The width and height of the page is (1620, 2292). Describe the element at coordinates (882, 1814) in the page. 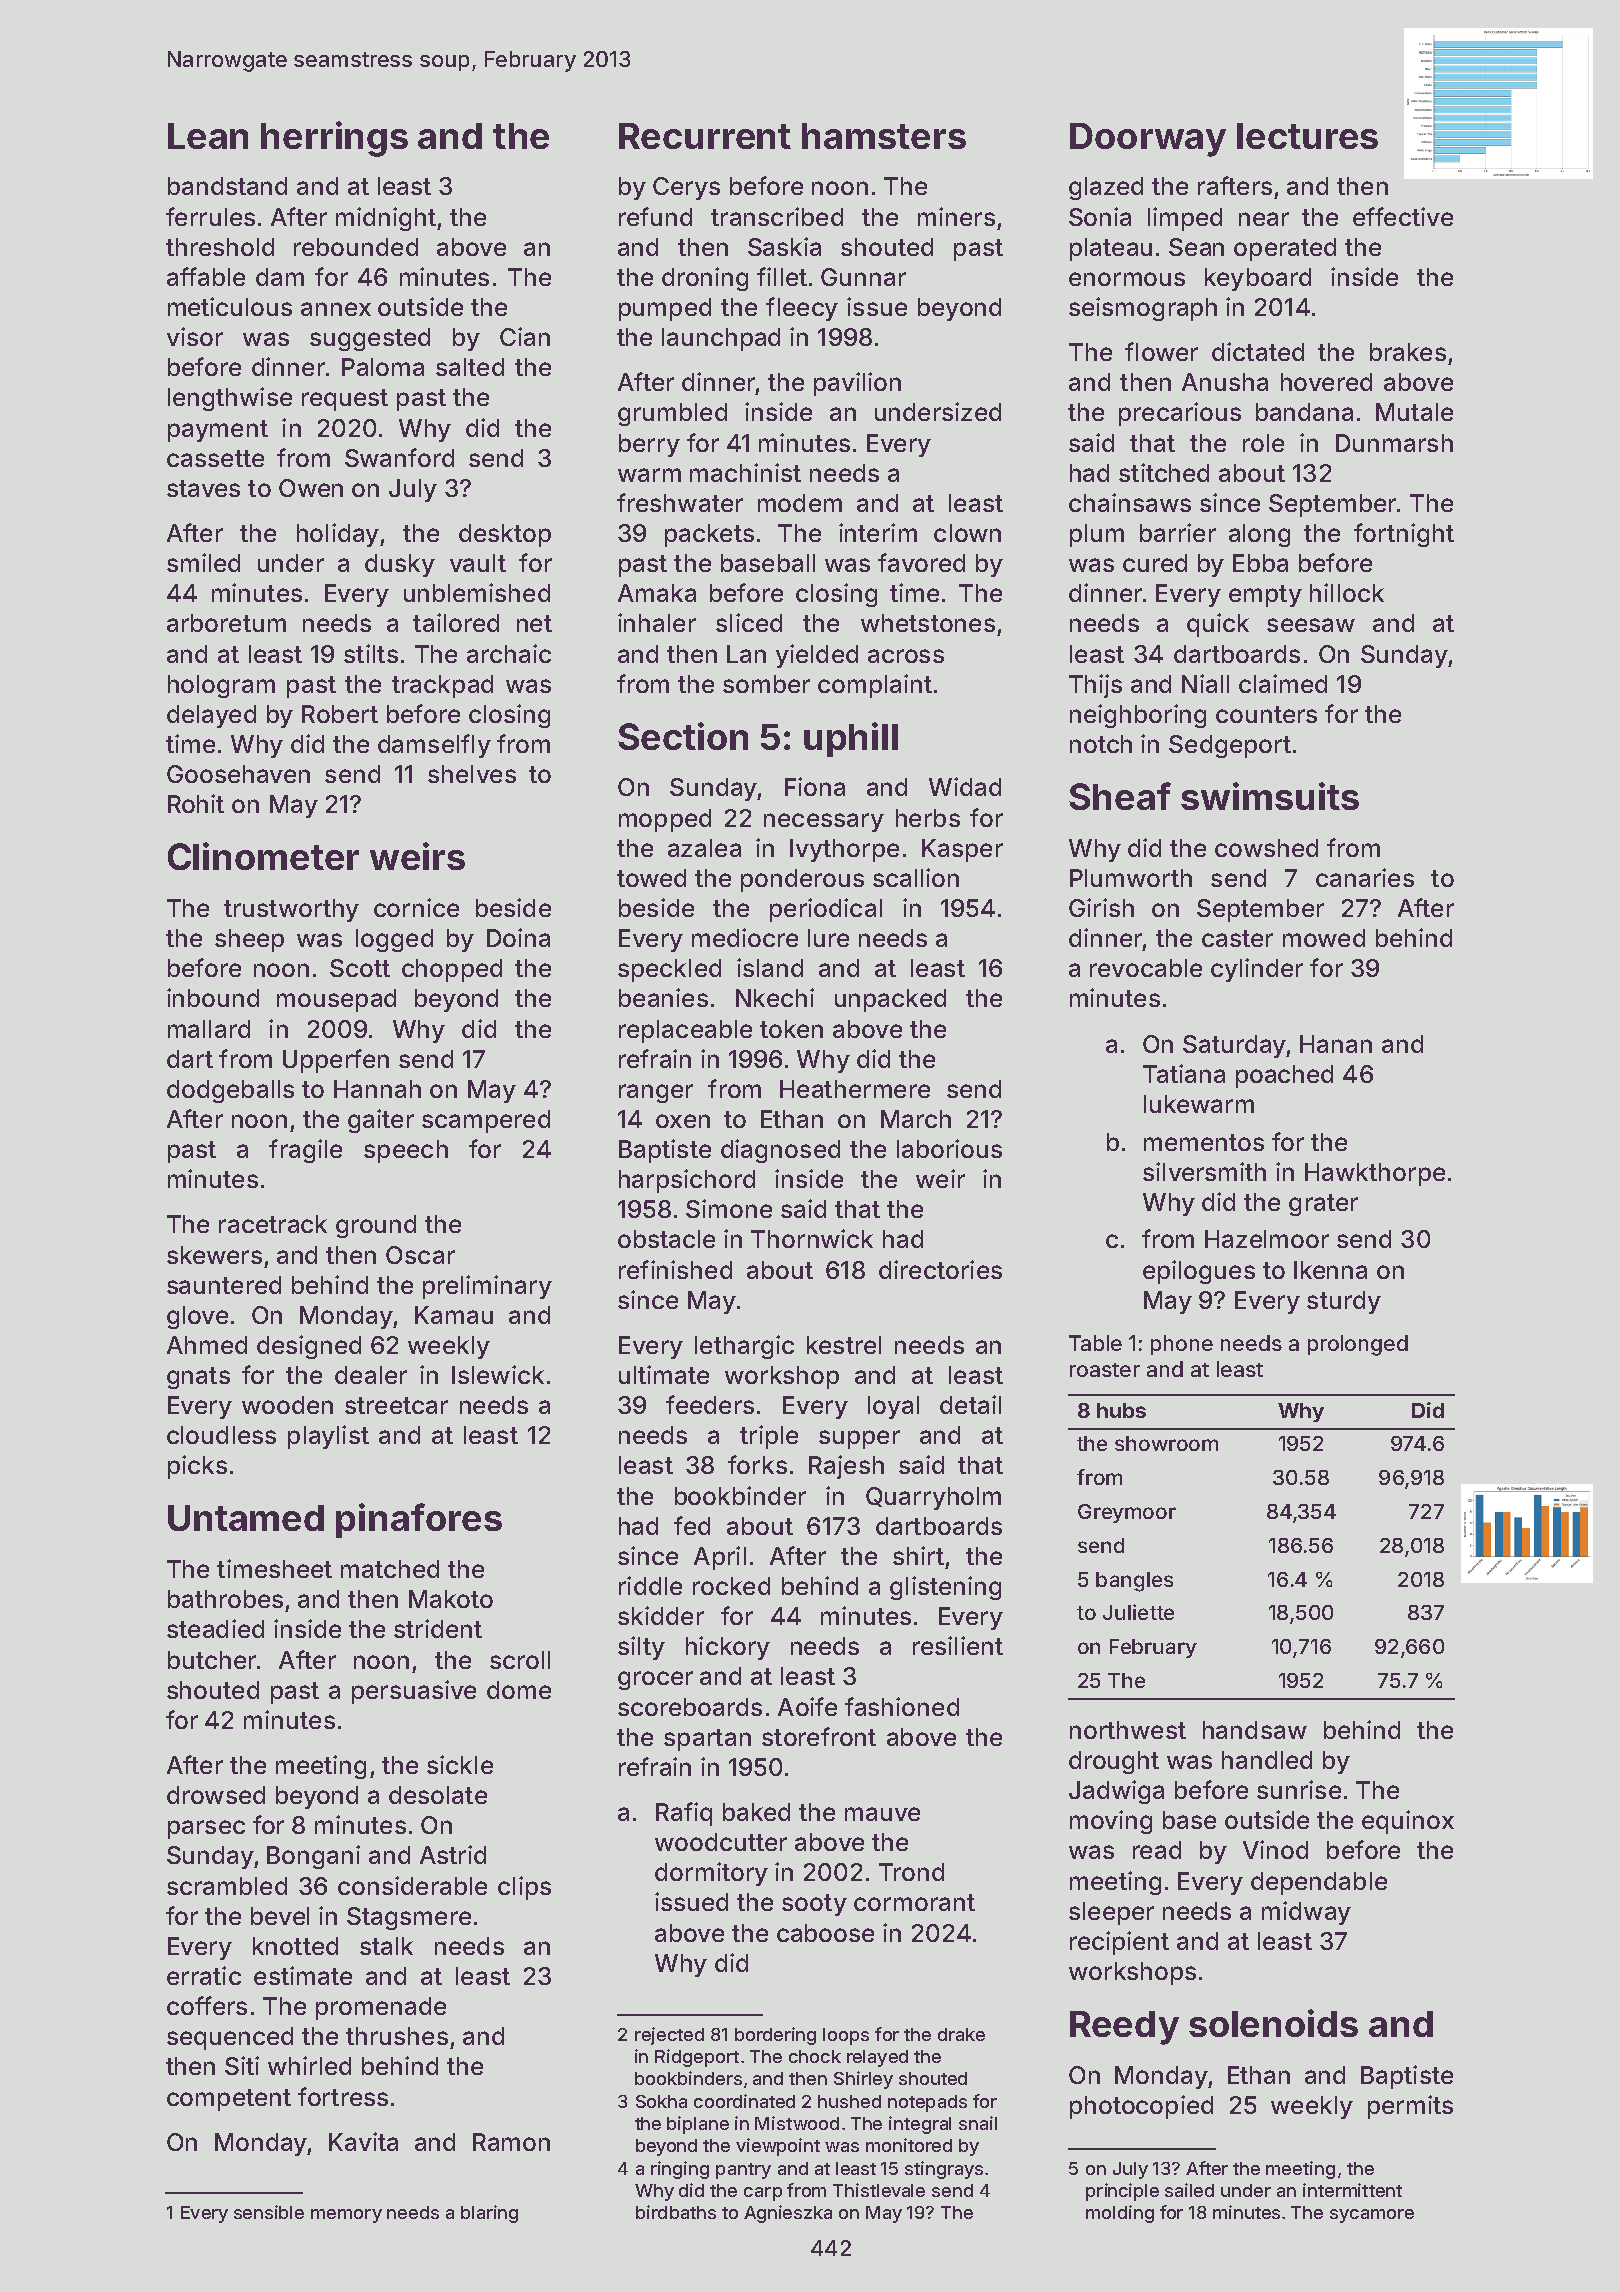

I see `mauve` at that location.
